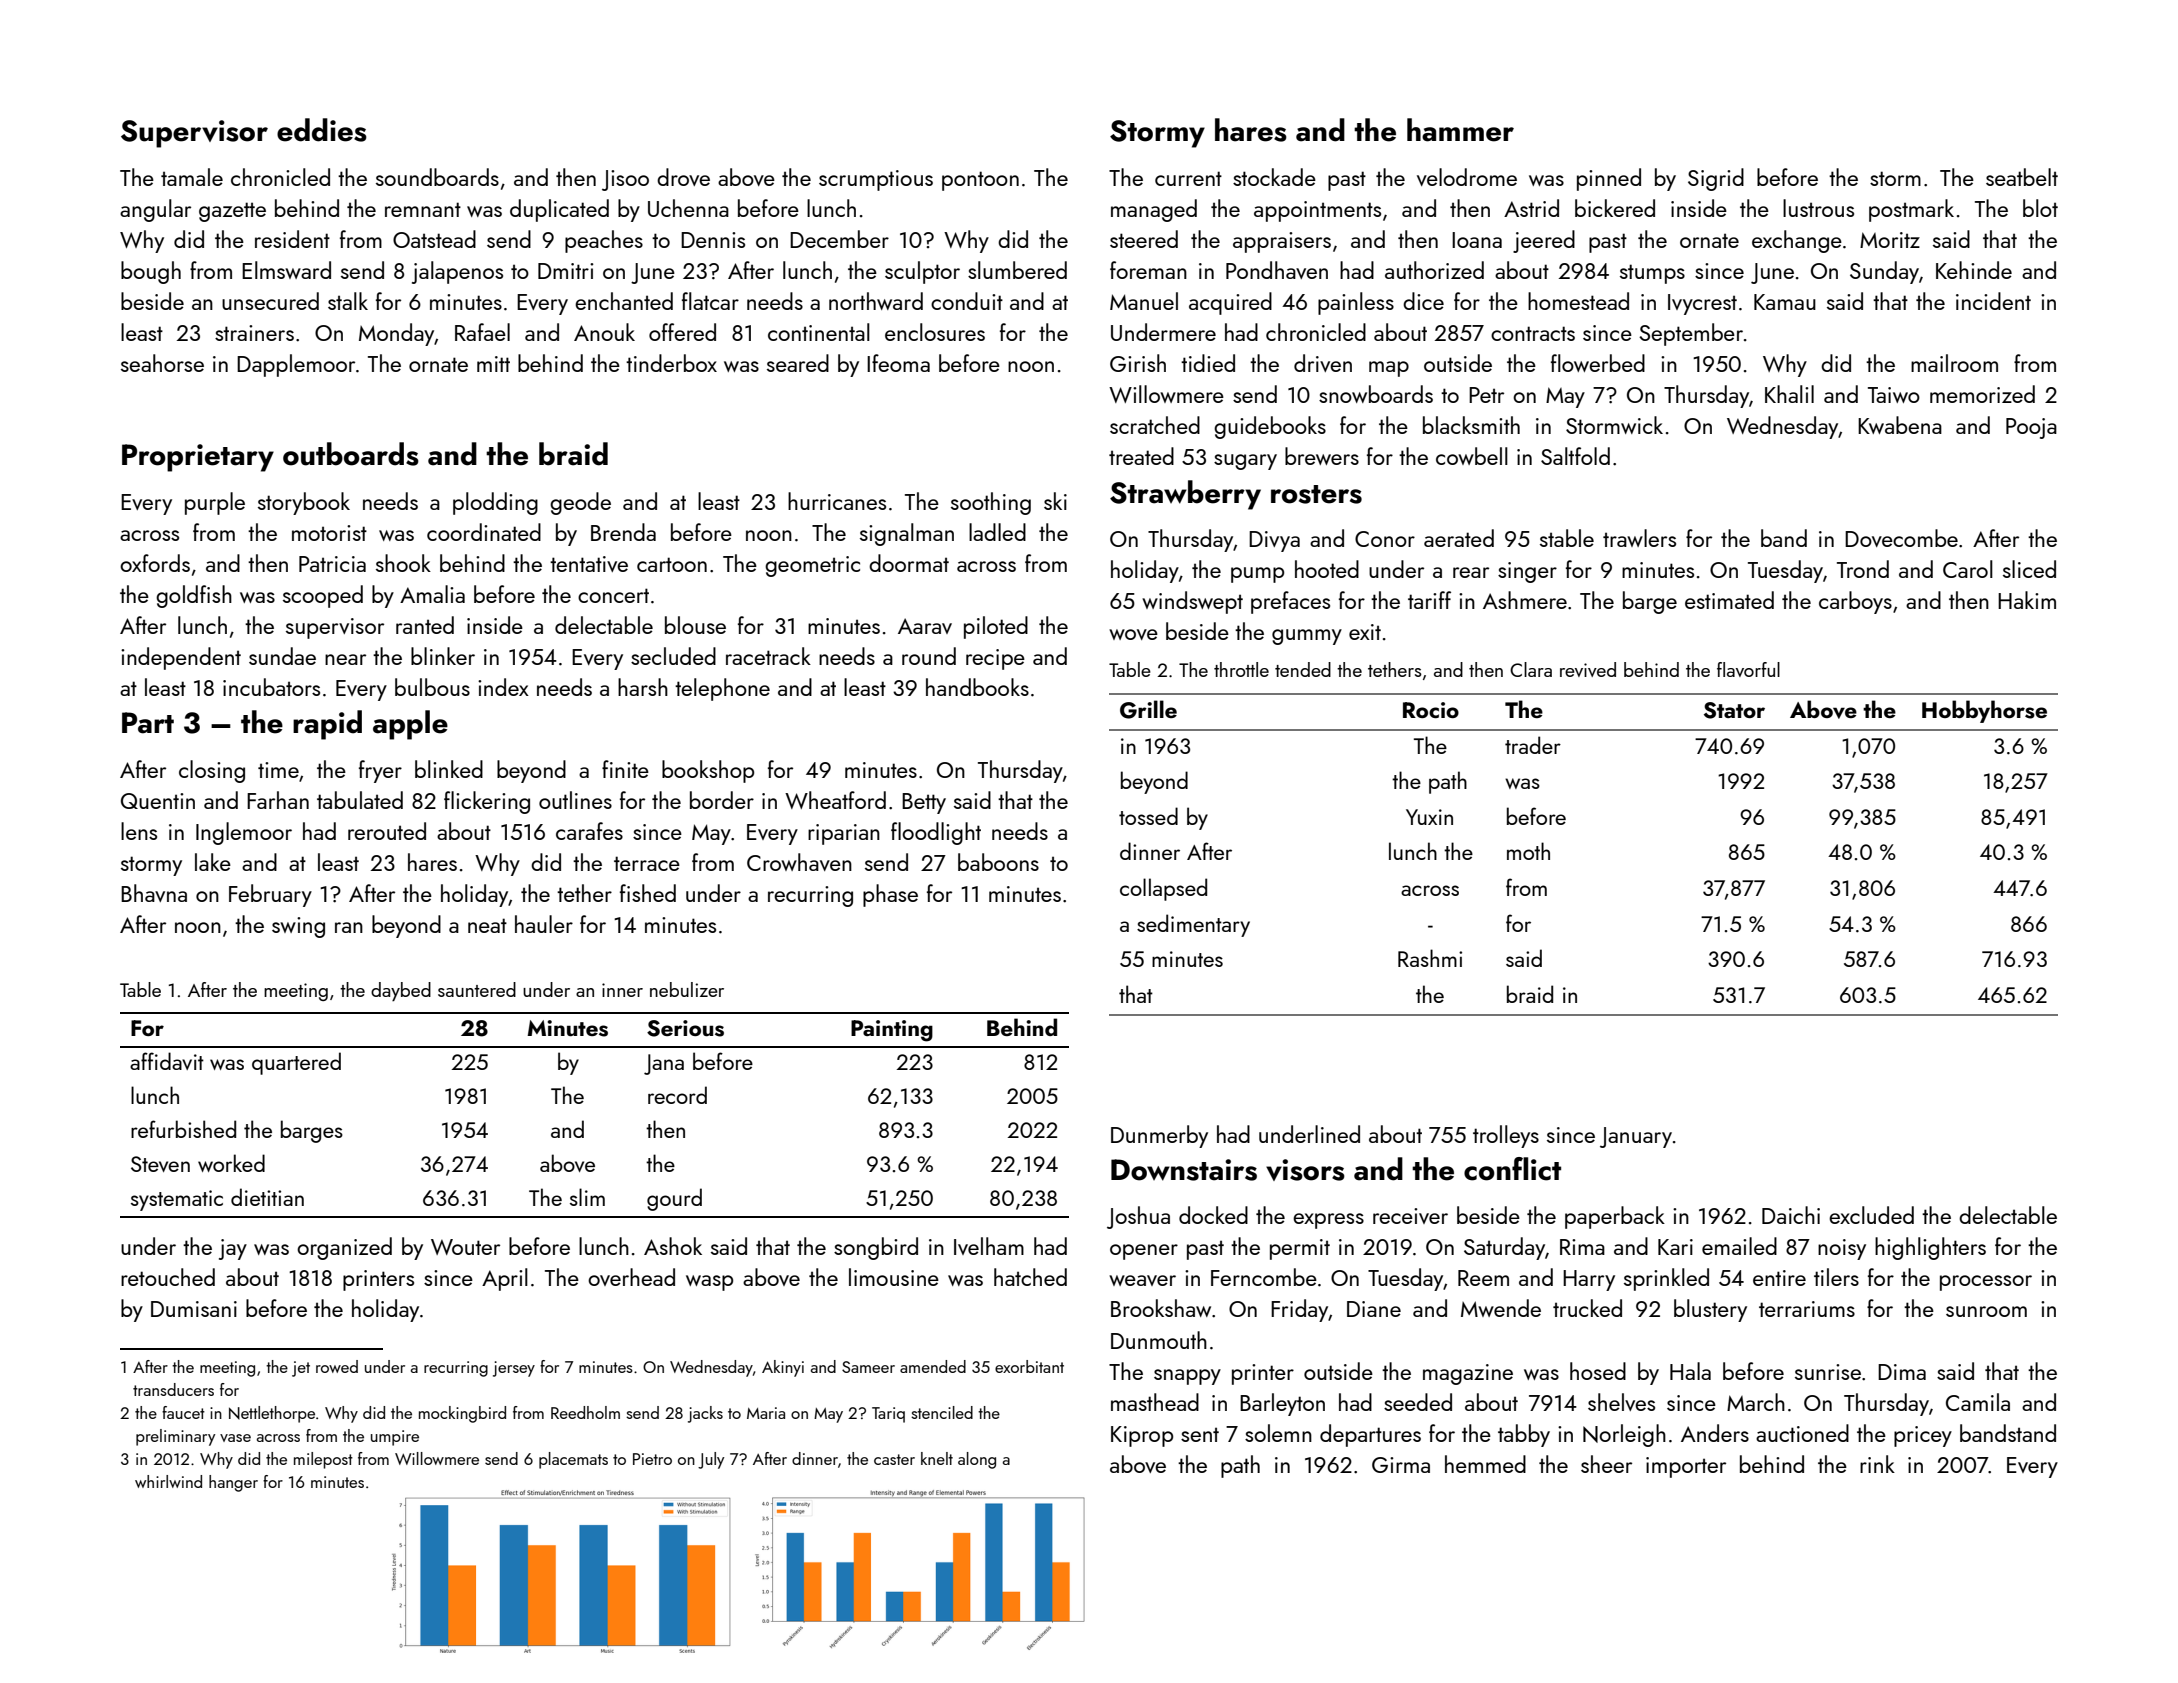 This page has height=1683, width=2178. I want to click on whirlwind, so click(168, 1481).
